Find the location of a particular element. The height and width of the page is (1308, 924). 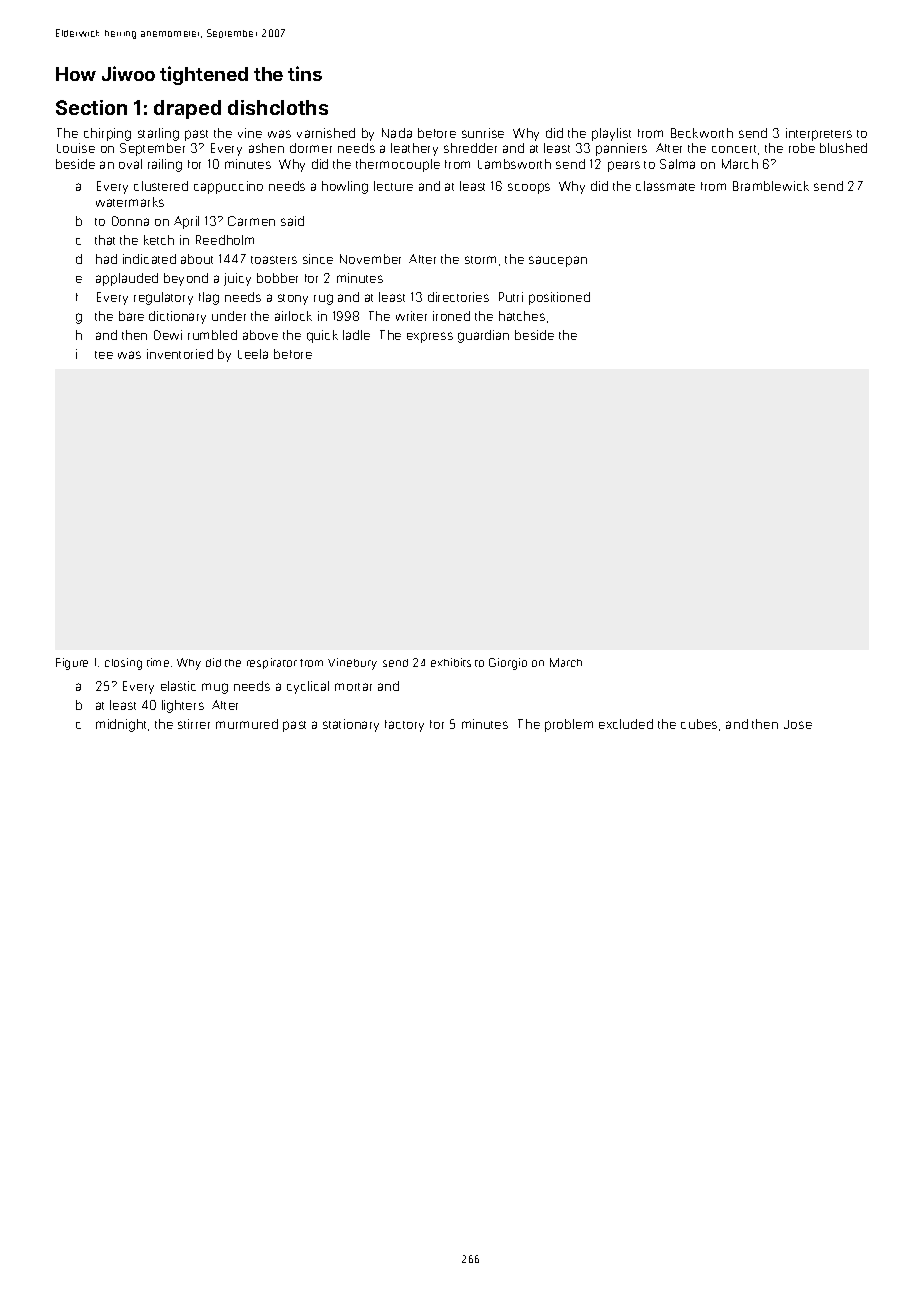

murmured is located at coordinates (247, 724).
